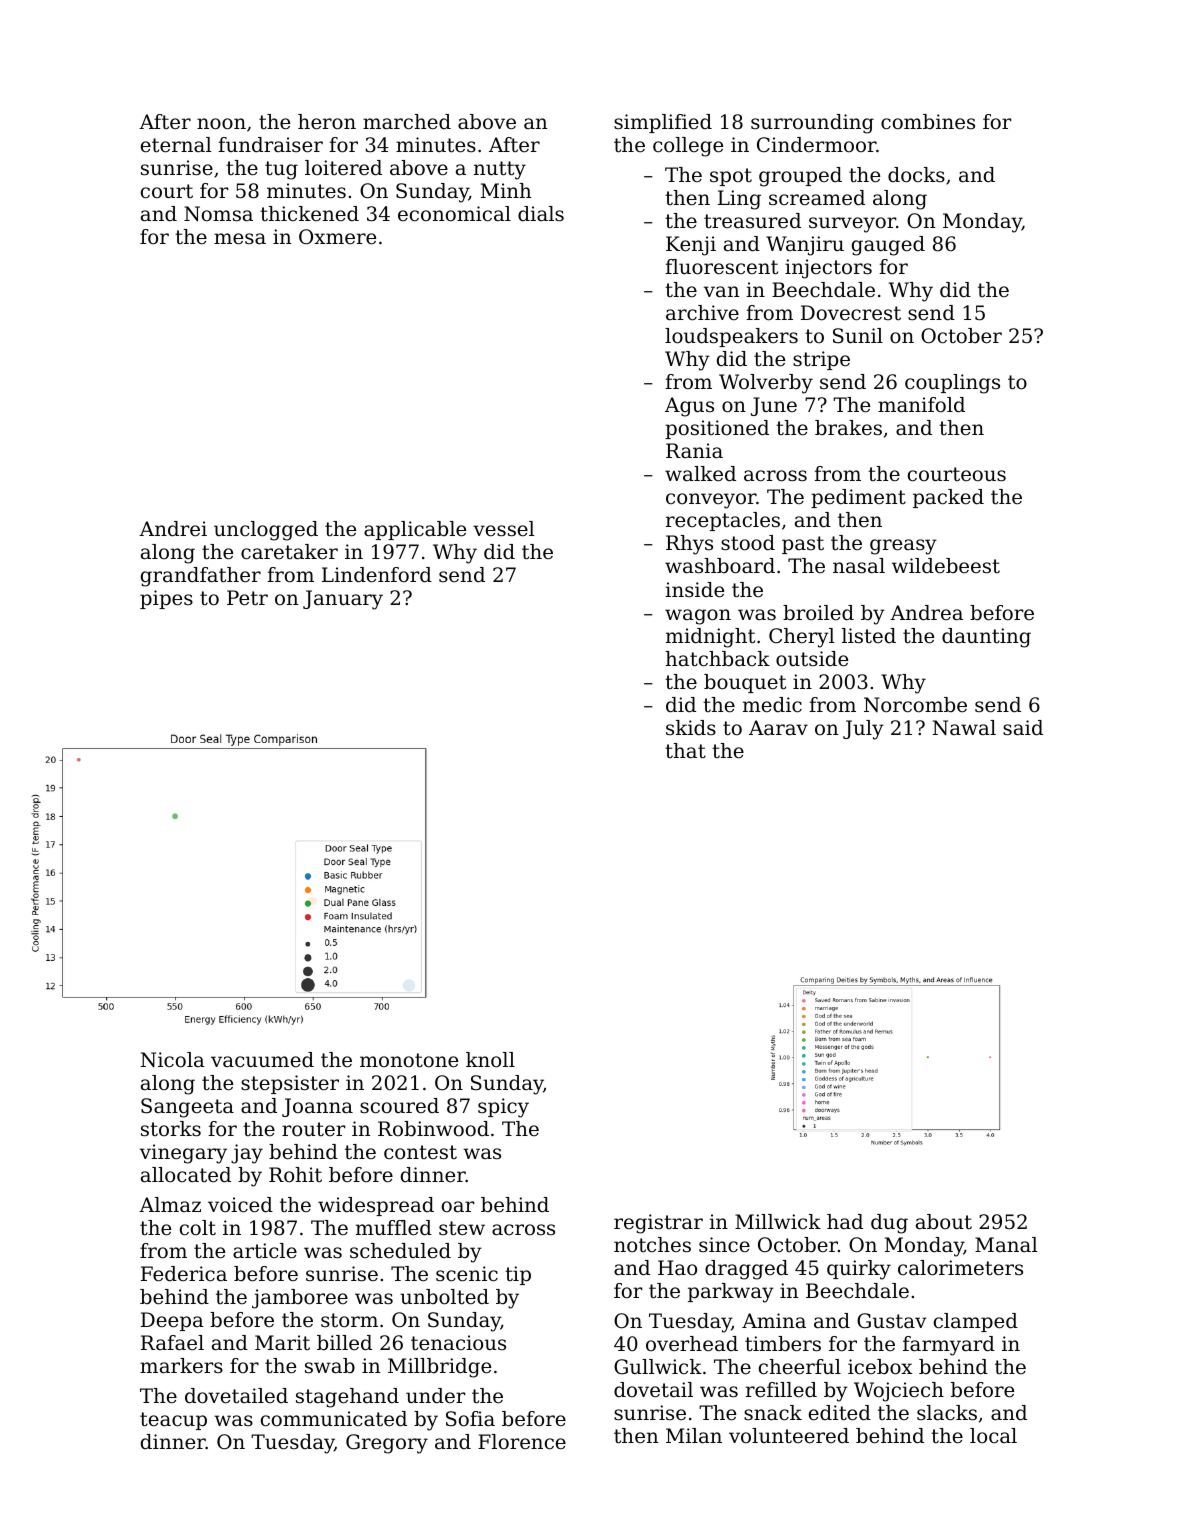 Image resolution: width=1186 pixels, height=1534 pixels. I want to click on Aarav, so click(778, 728).
